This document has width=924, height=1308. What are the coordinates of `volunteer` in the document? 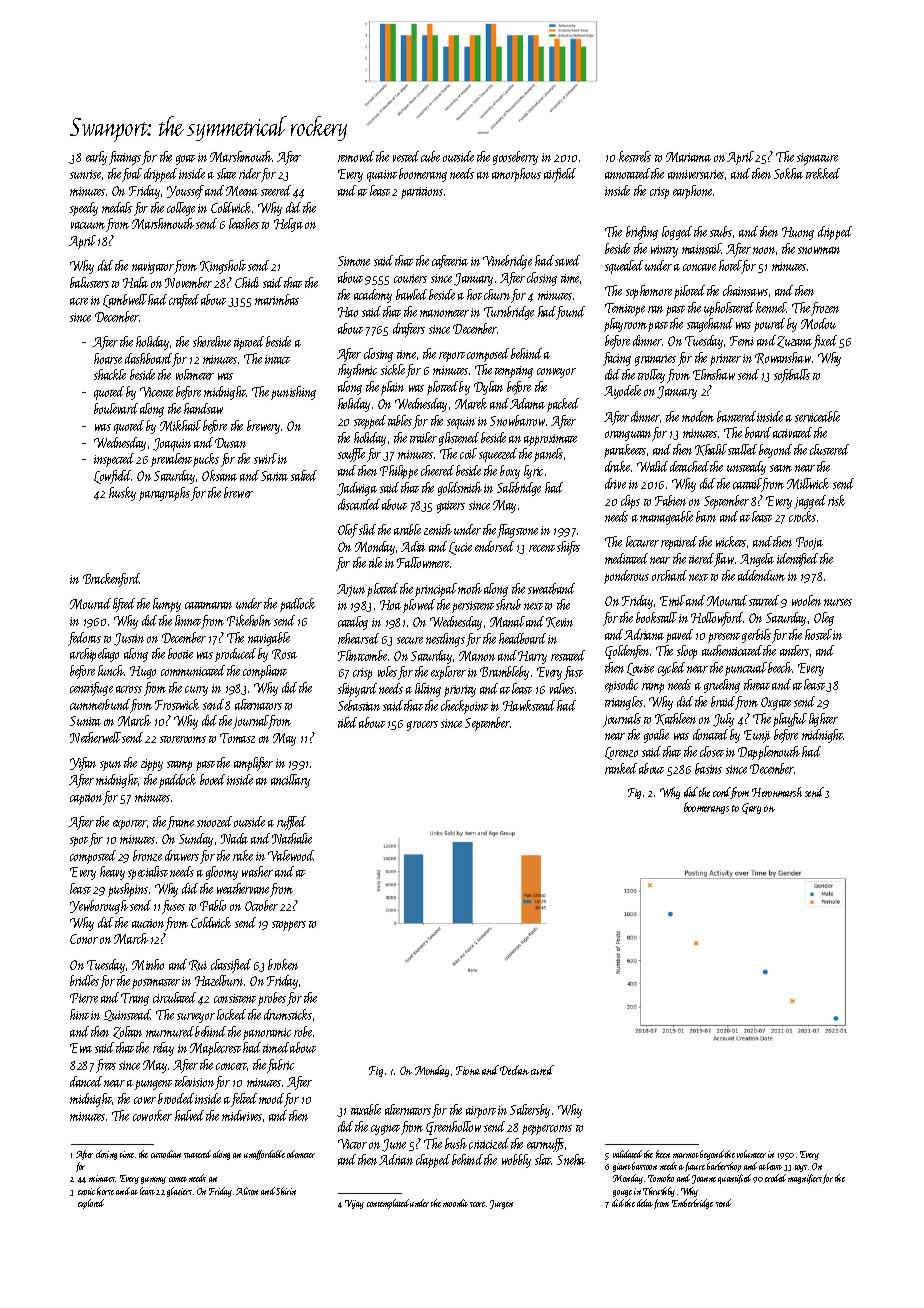 It's located at (751, 1154).
